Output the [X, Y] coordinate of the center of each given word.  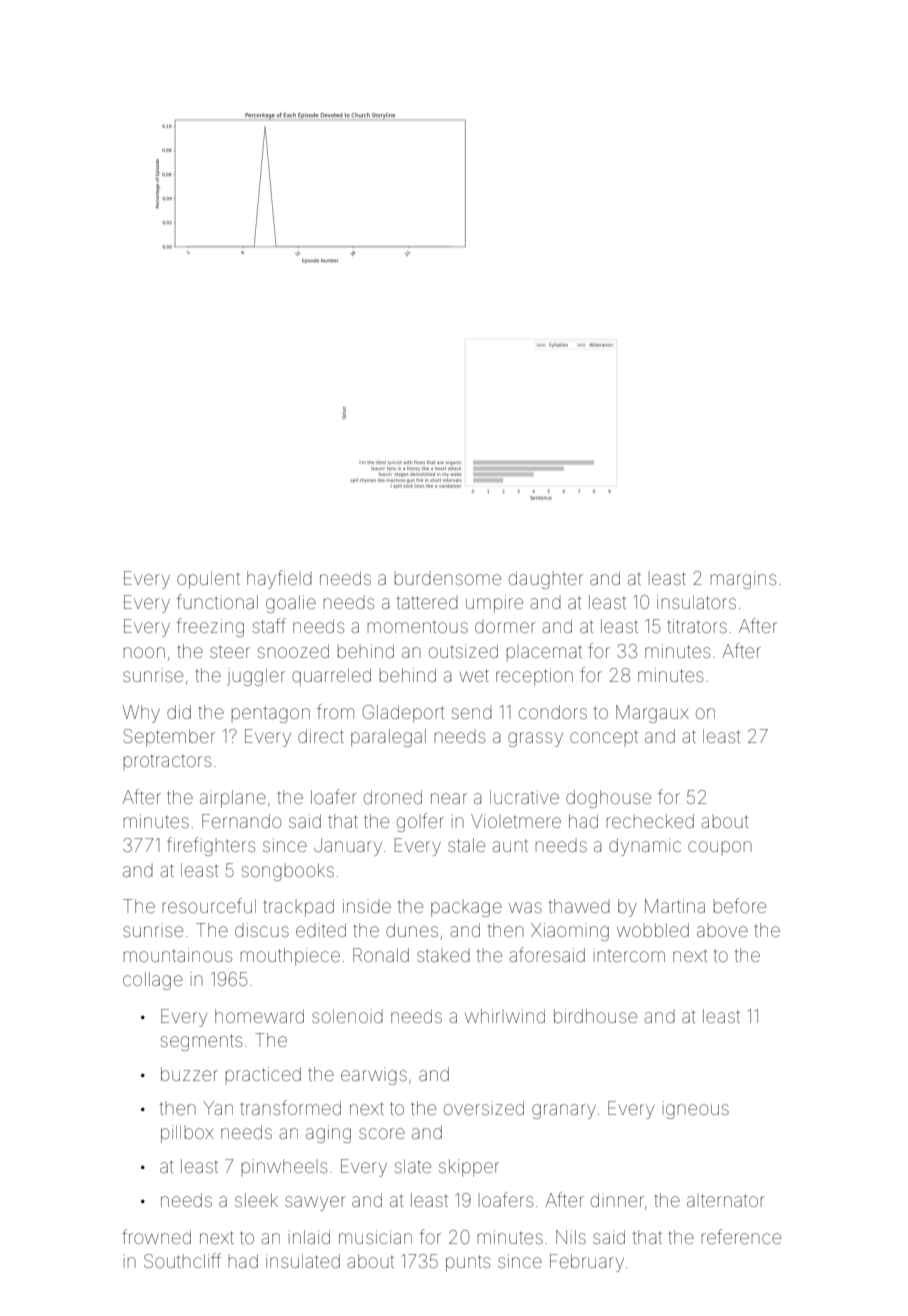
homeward [259, 1016]
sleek [256, 1200]
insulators [696, 602]
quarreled [331, 677]
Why [141, 714]
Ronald [381, 955]
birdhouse [595, 1016]
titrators [697, 626]
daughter [546, 580]
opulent [208, 580]
